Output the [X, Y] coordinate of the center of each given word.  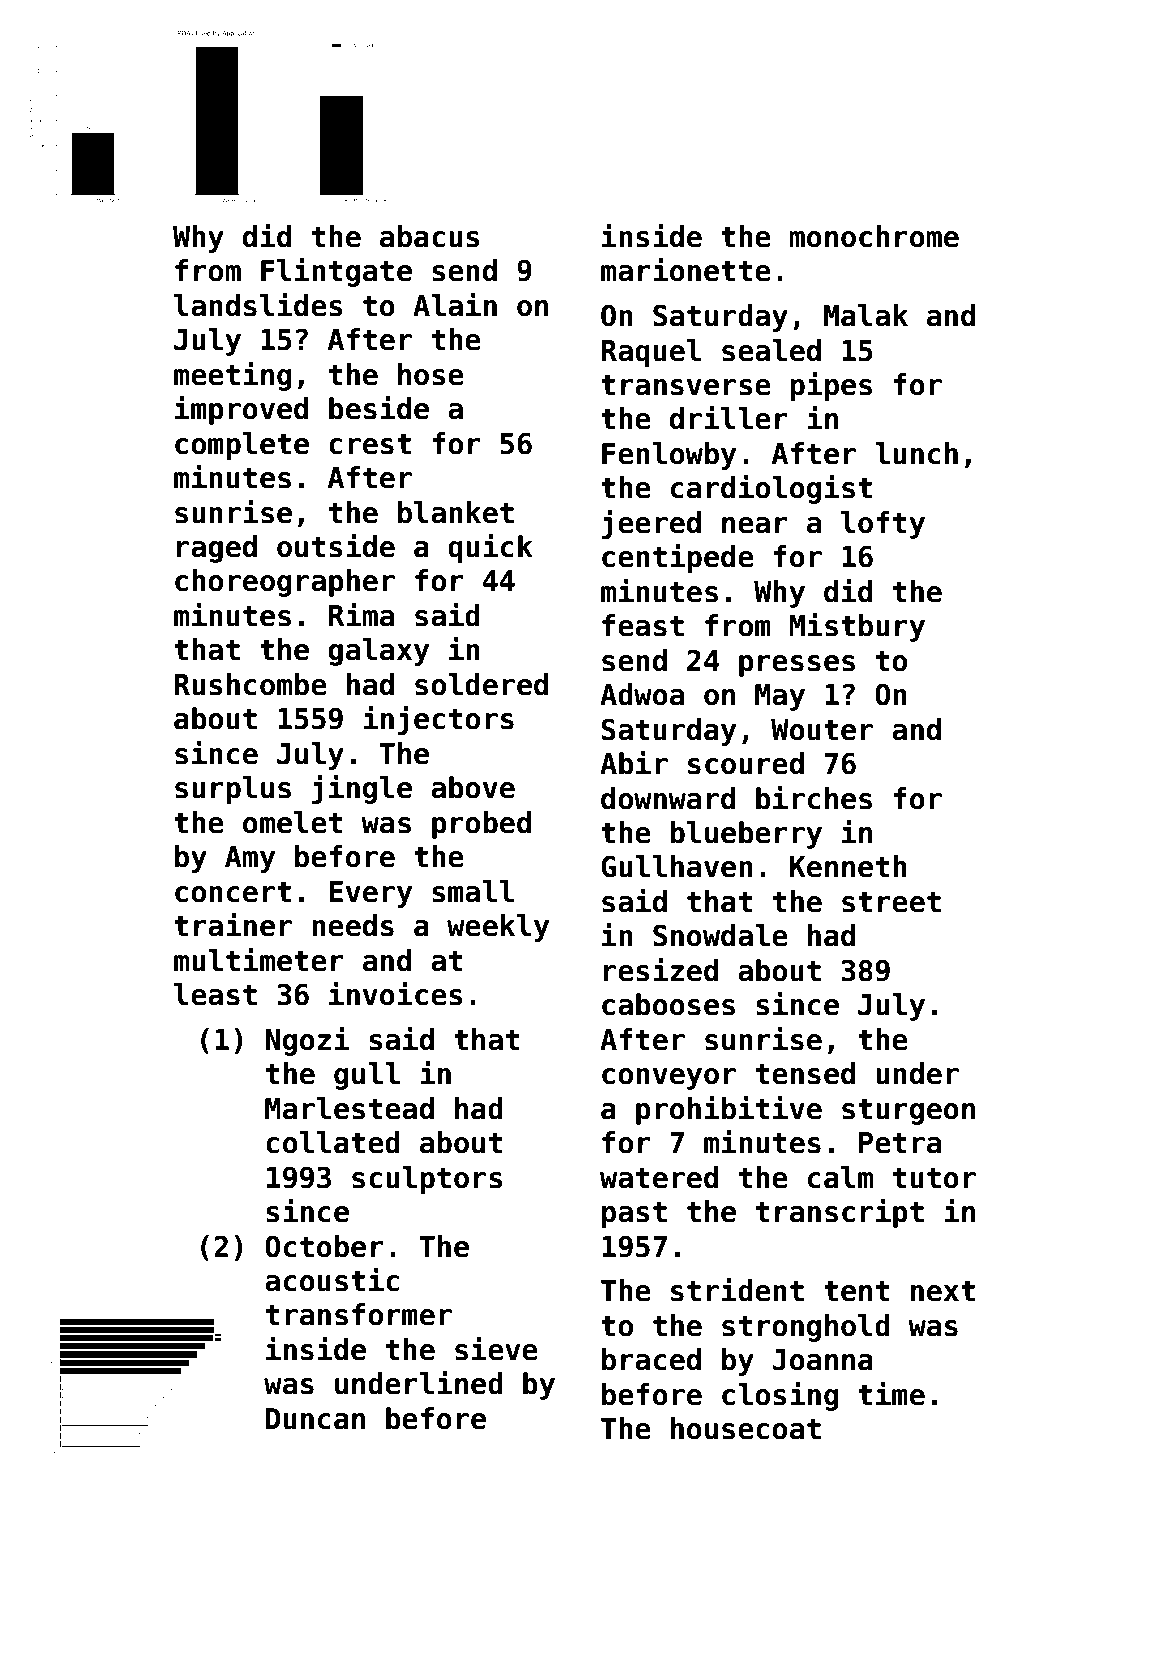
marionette [686, 270]
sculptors [427, 1180]
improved [241, 410]
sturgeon [908, 1112]
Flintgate [336, 272]
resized [661, 970]
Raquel [651, 353]
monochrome [874, 236]
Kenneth [848, 866]
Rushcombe [250, 684]
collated [333, 1142]
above [473, 787]
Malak [866, 315]
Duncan [315, 1419]
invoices [395, 994]
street [891, 902]
